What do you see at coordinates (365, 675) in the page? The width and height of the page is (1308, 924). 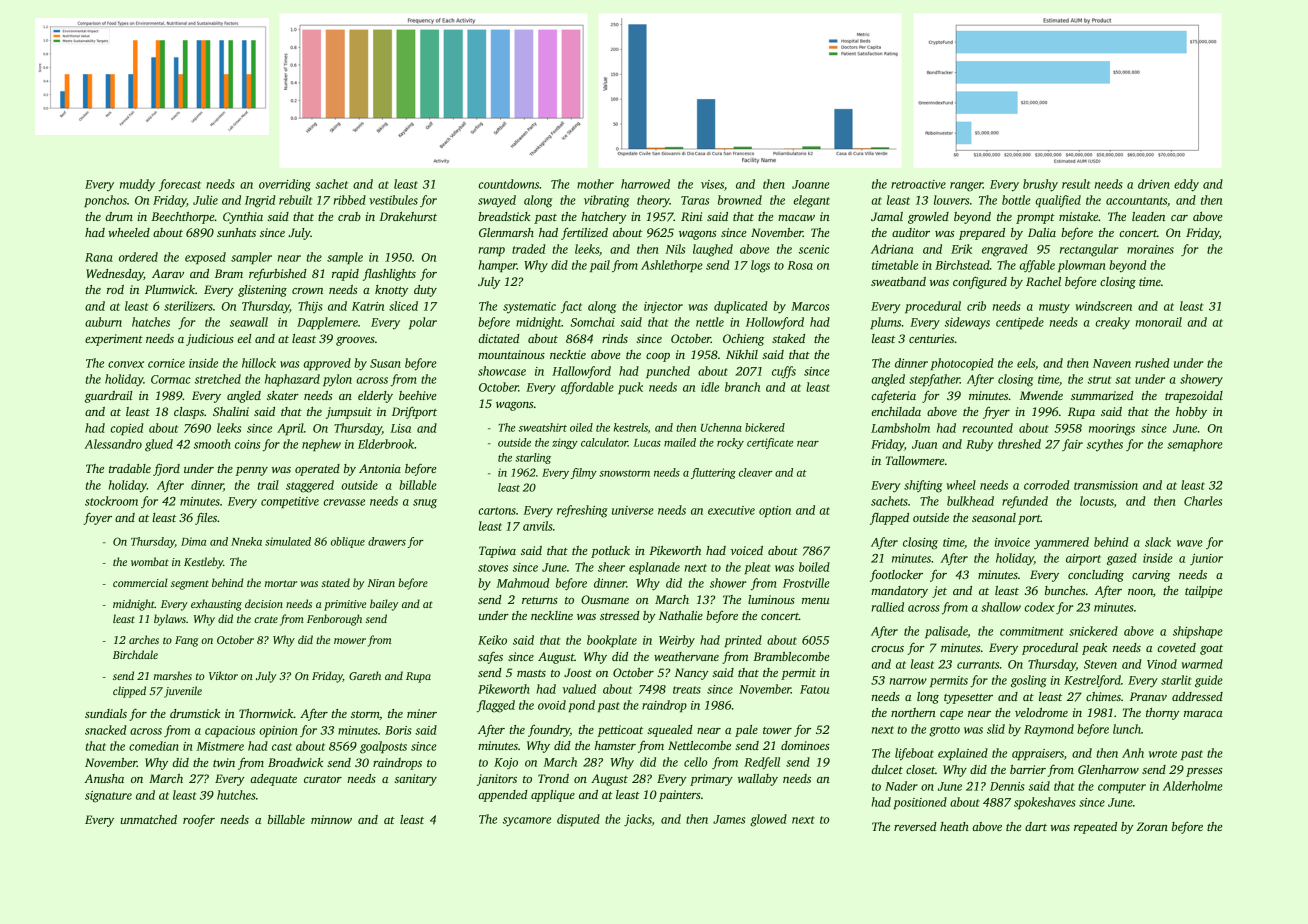 I see `Gareth` at bounding box center [365, 675].
